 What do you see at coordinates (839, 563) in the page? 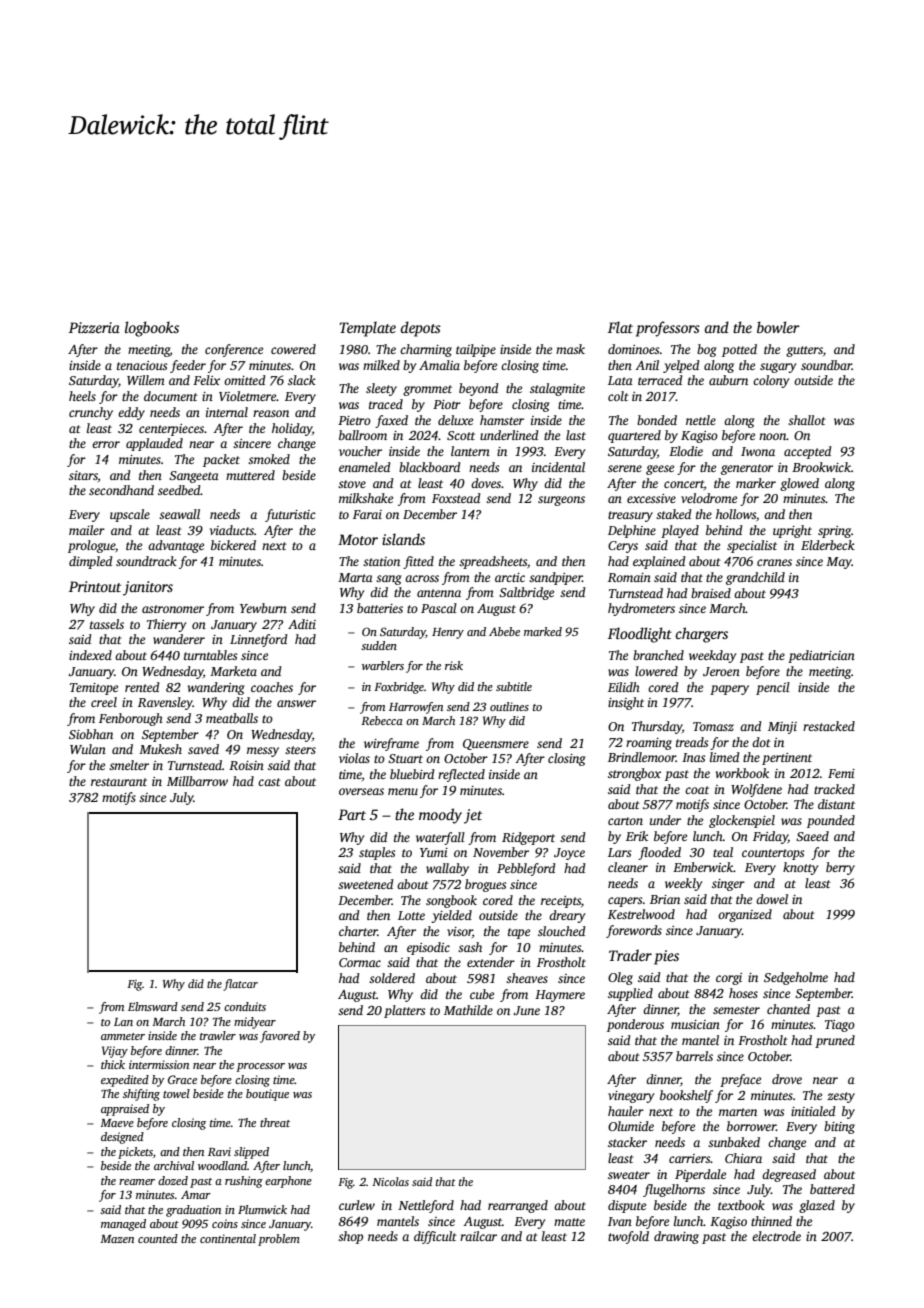
I see `May` at bounding box center [839, 563].
